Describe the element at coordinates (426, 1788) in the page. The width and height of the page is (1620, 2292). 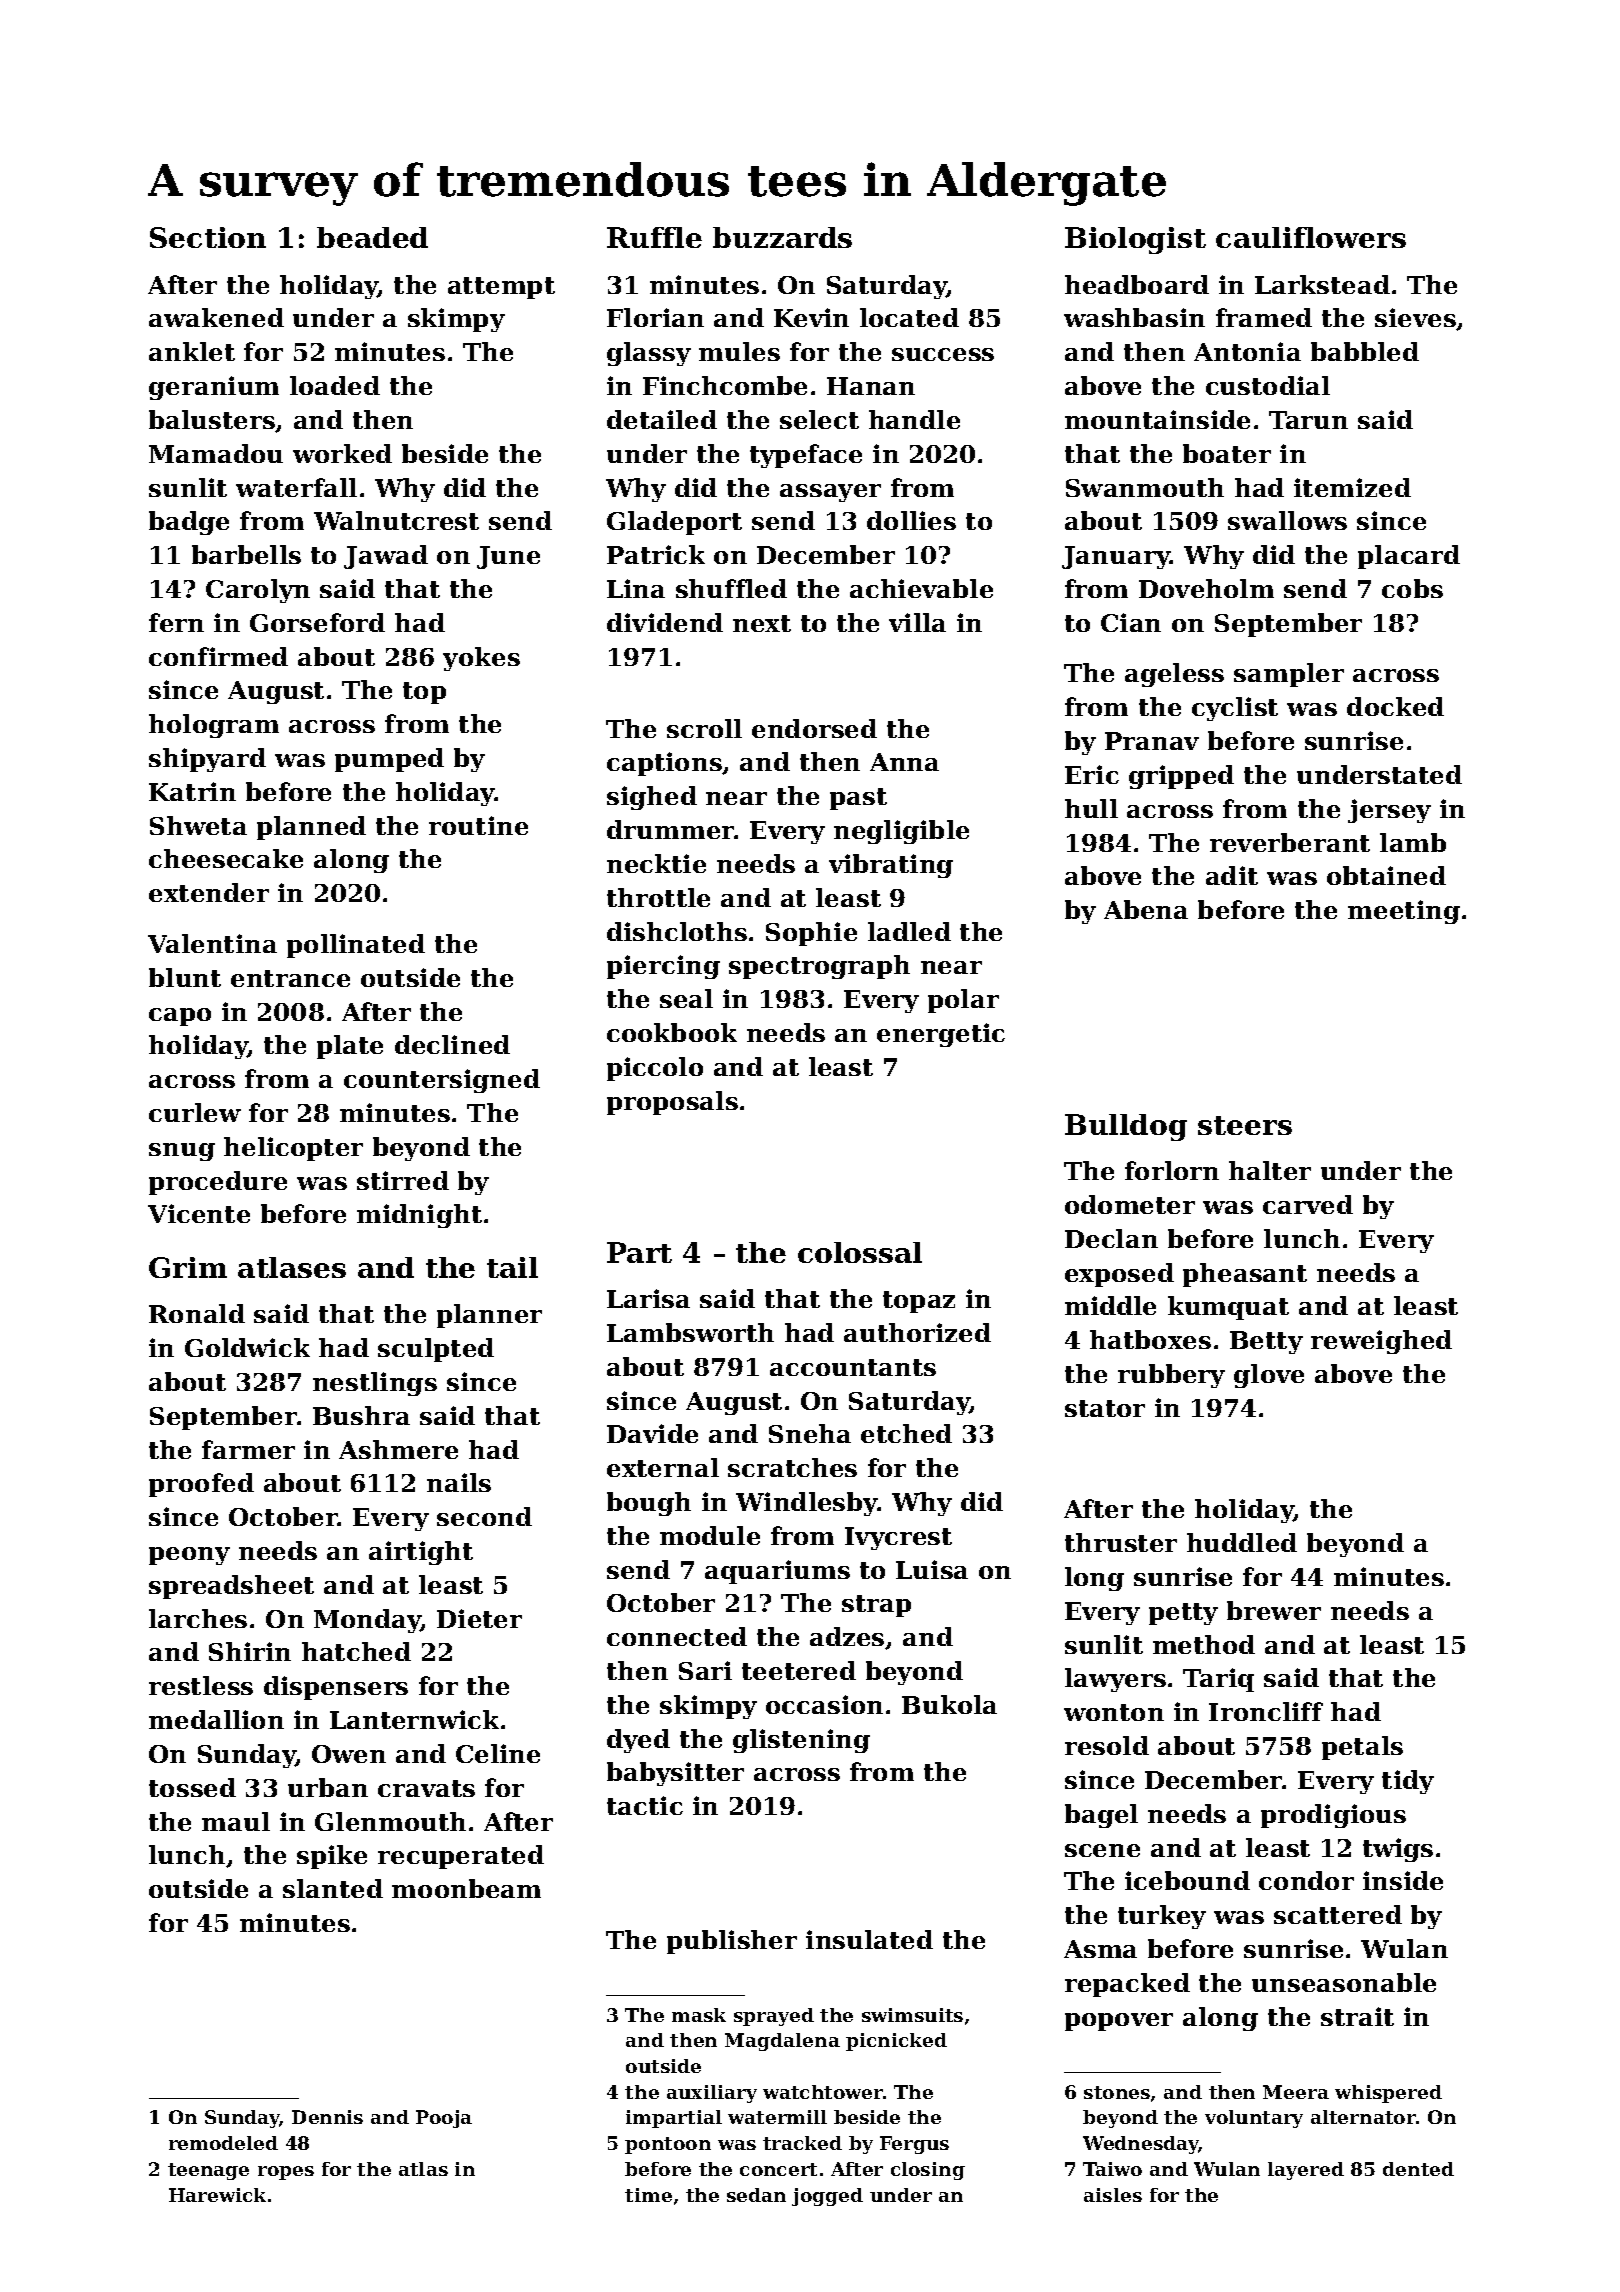
I see `cravats` at that location.
